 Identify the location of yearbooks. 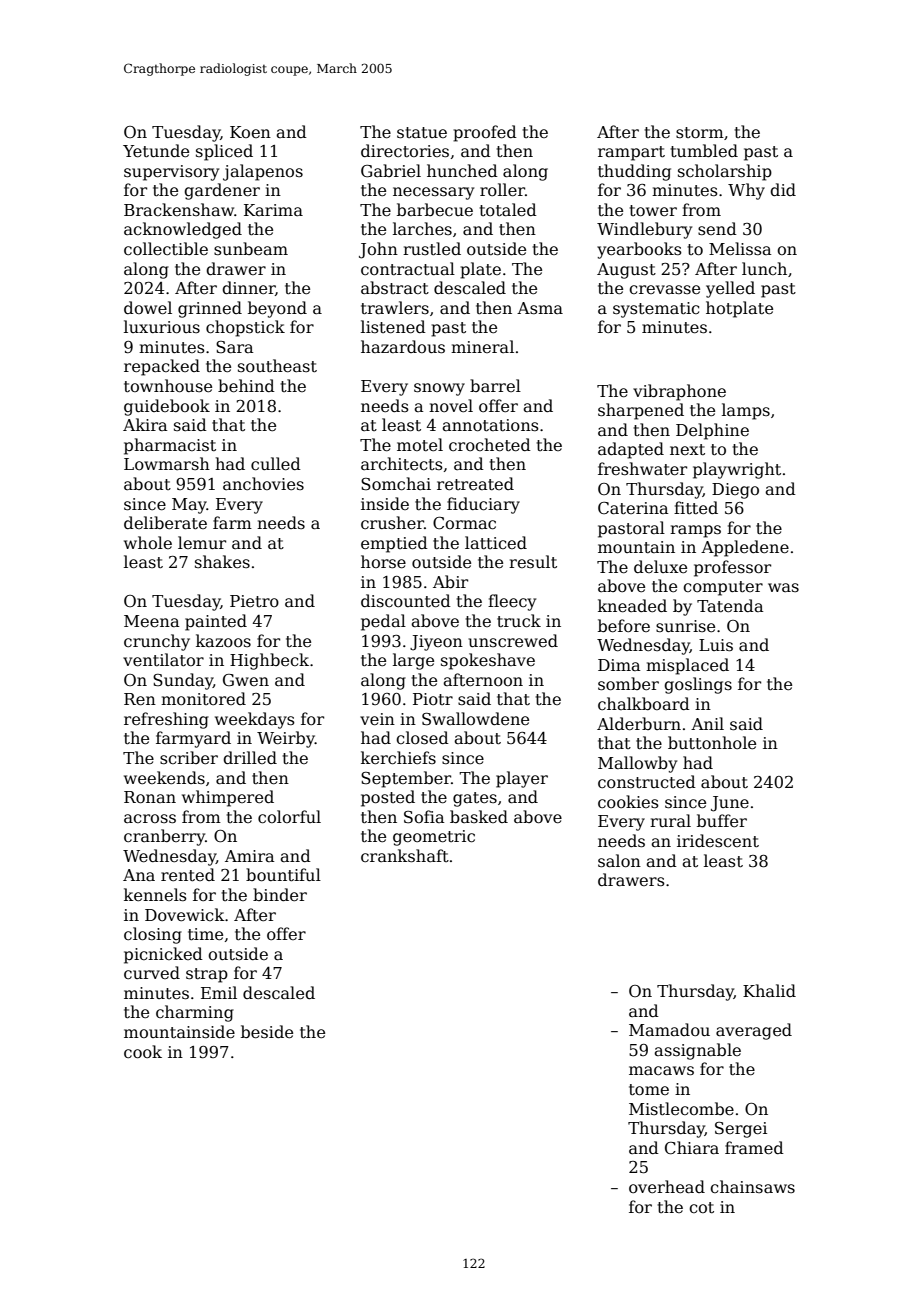
(639, 250).
